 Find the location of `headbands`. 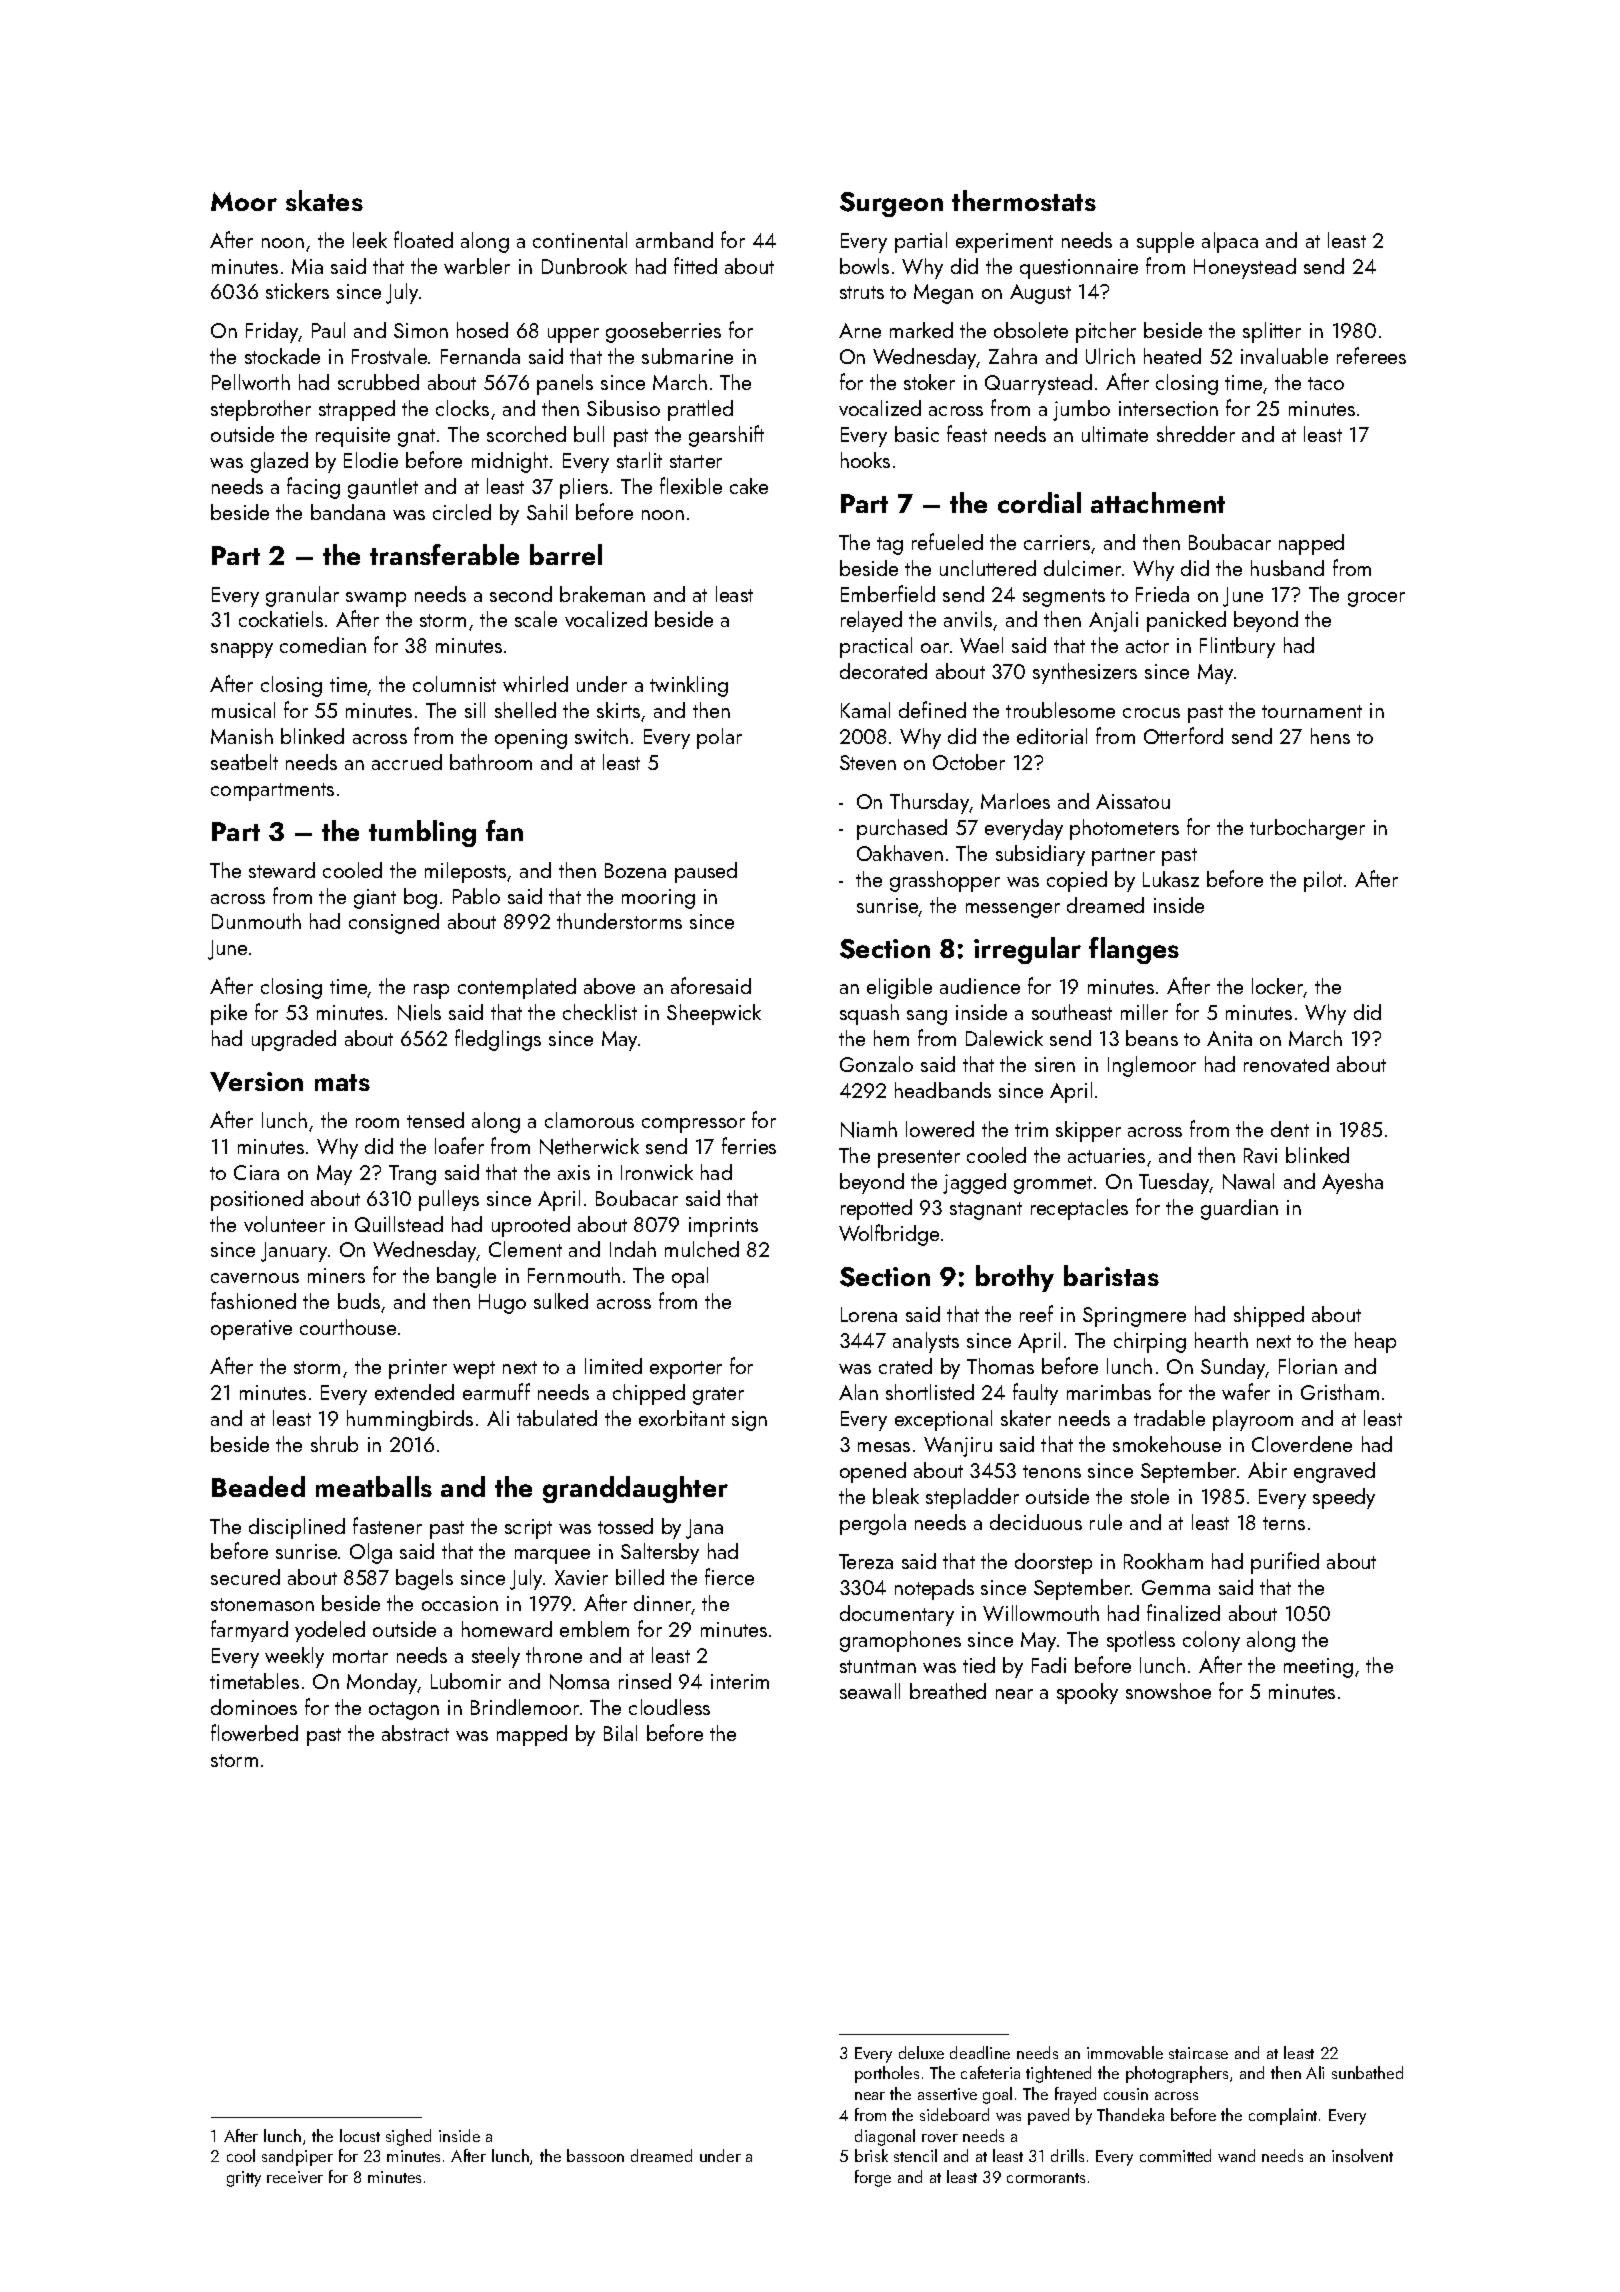

headbands is located at coordinates (943, 1090).
